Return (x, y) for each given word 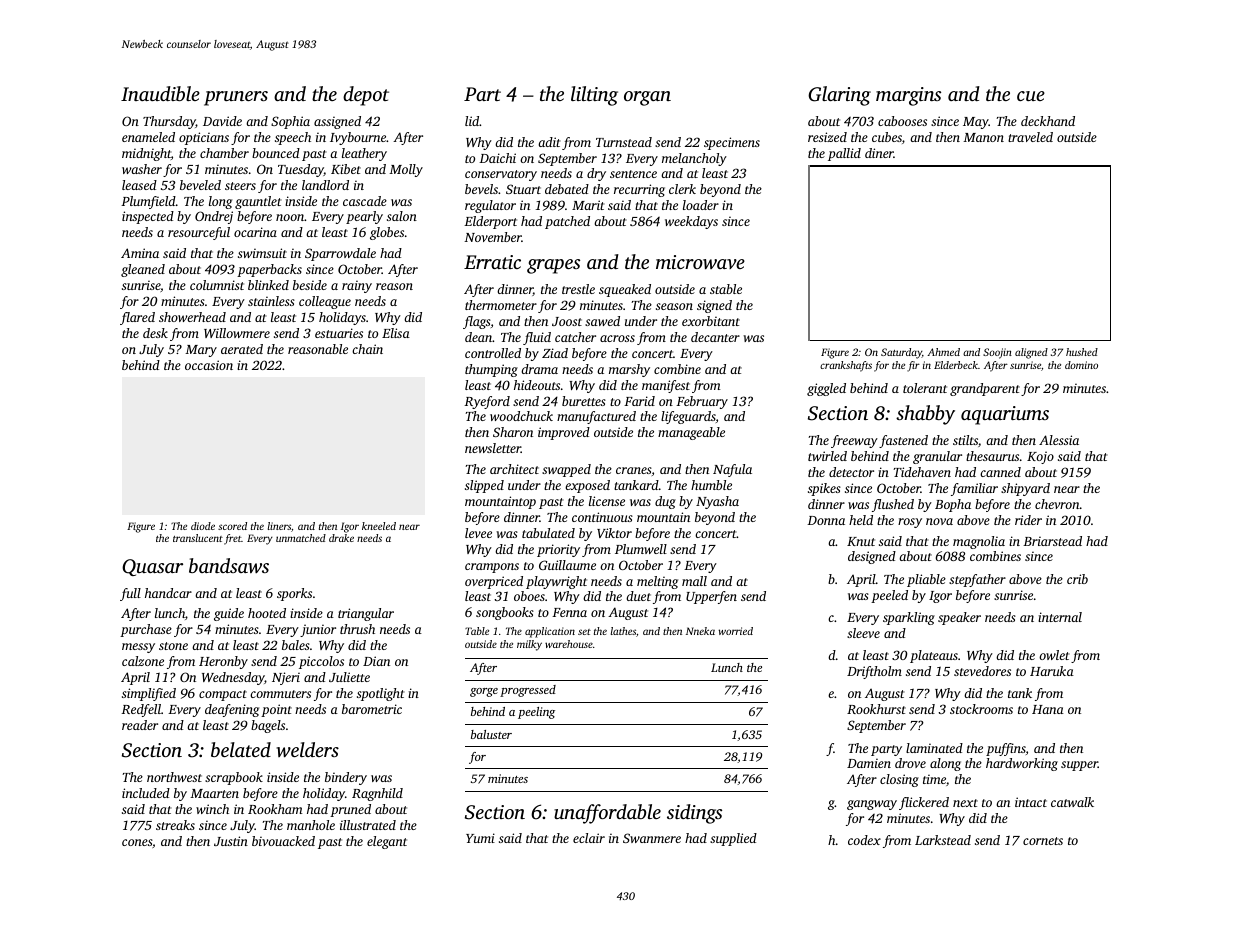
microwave (700, 262)
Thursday (169, 122)
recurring (639, 190)
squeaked (625, 290)
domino (1081, 365)
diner (879, 153)
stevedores (982, 671)
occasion (209, 365)
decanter (715, 337)
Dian (376, 661)
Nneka (700, 631)
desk (155, 333)
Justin (231, 841)
